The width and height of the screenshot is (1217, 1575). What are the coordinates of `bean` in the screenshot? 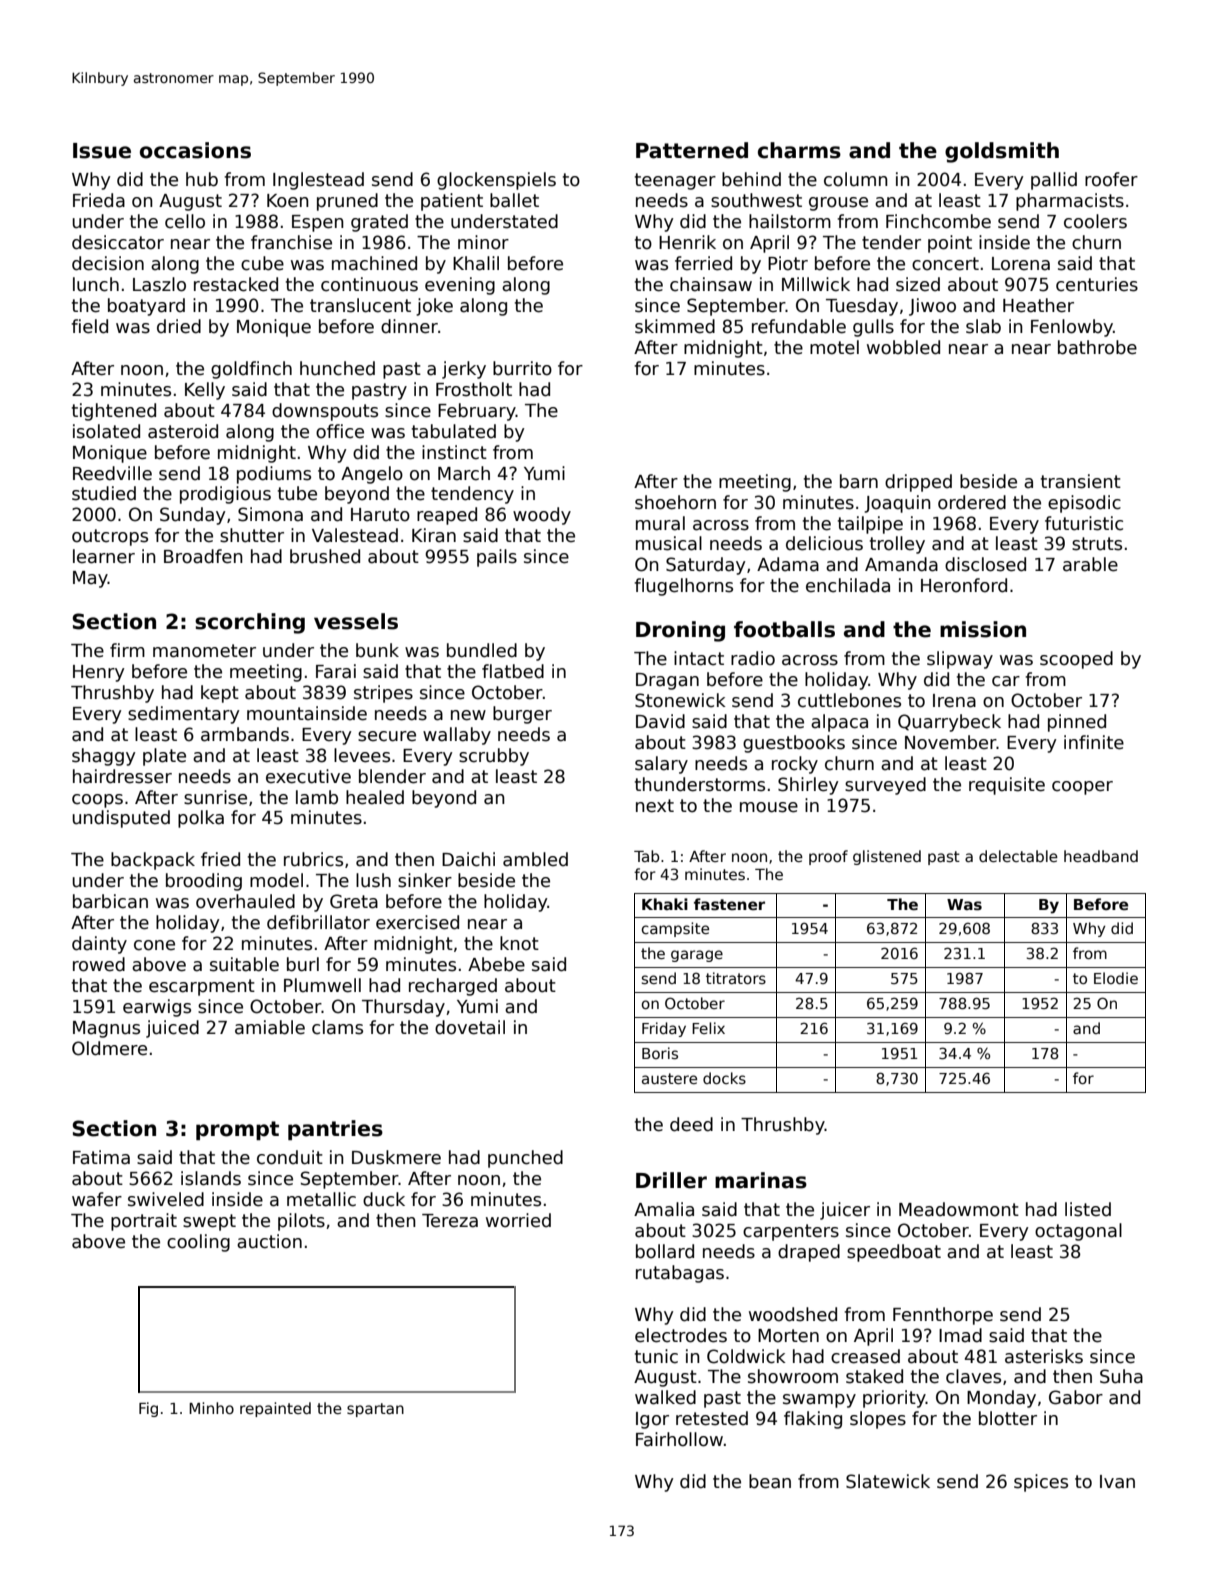 It's located at (770, 1481).
